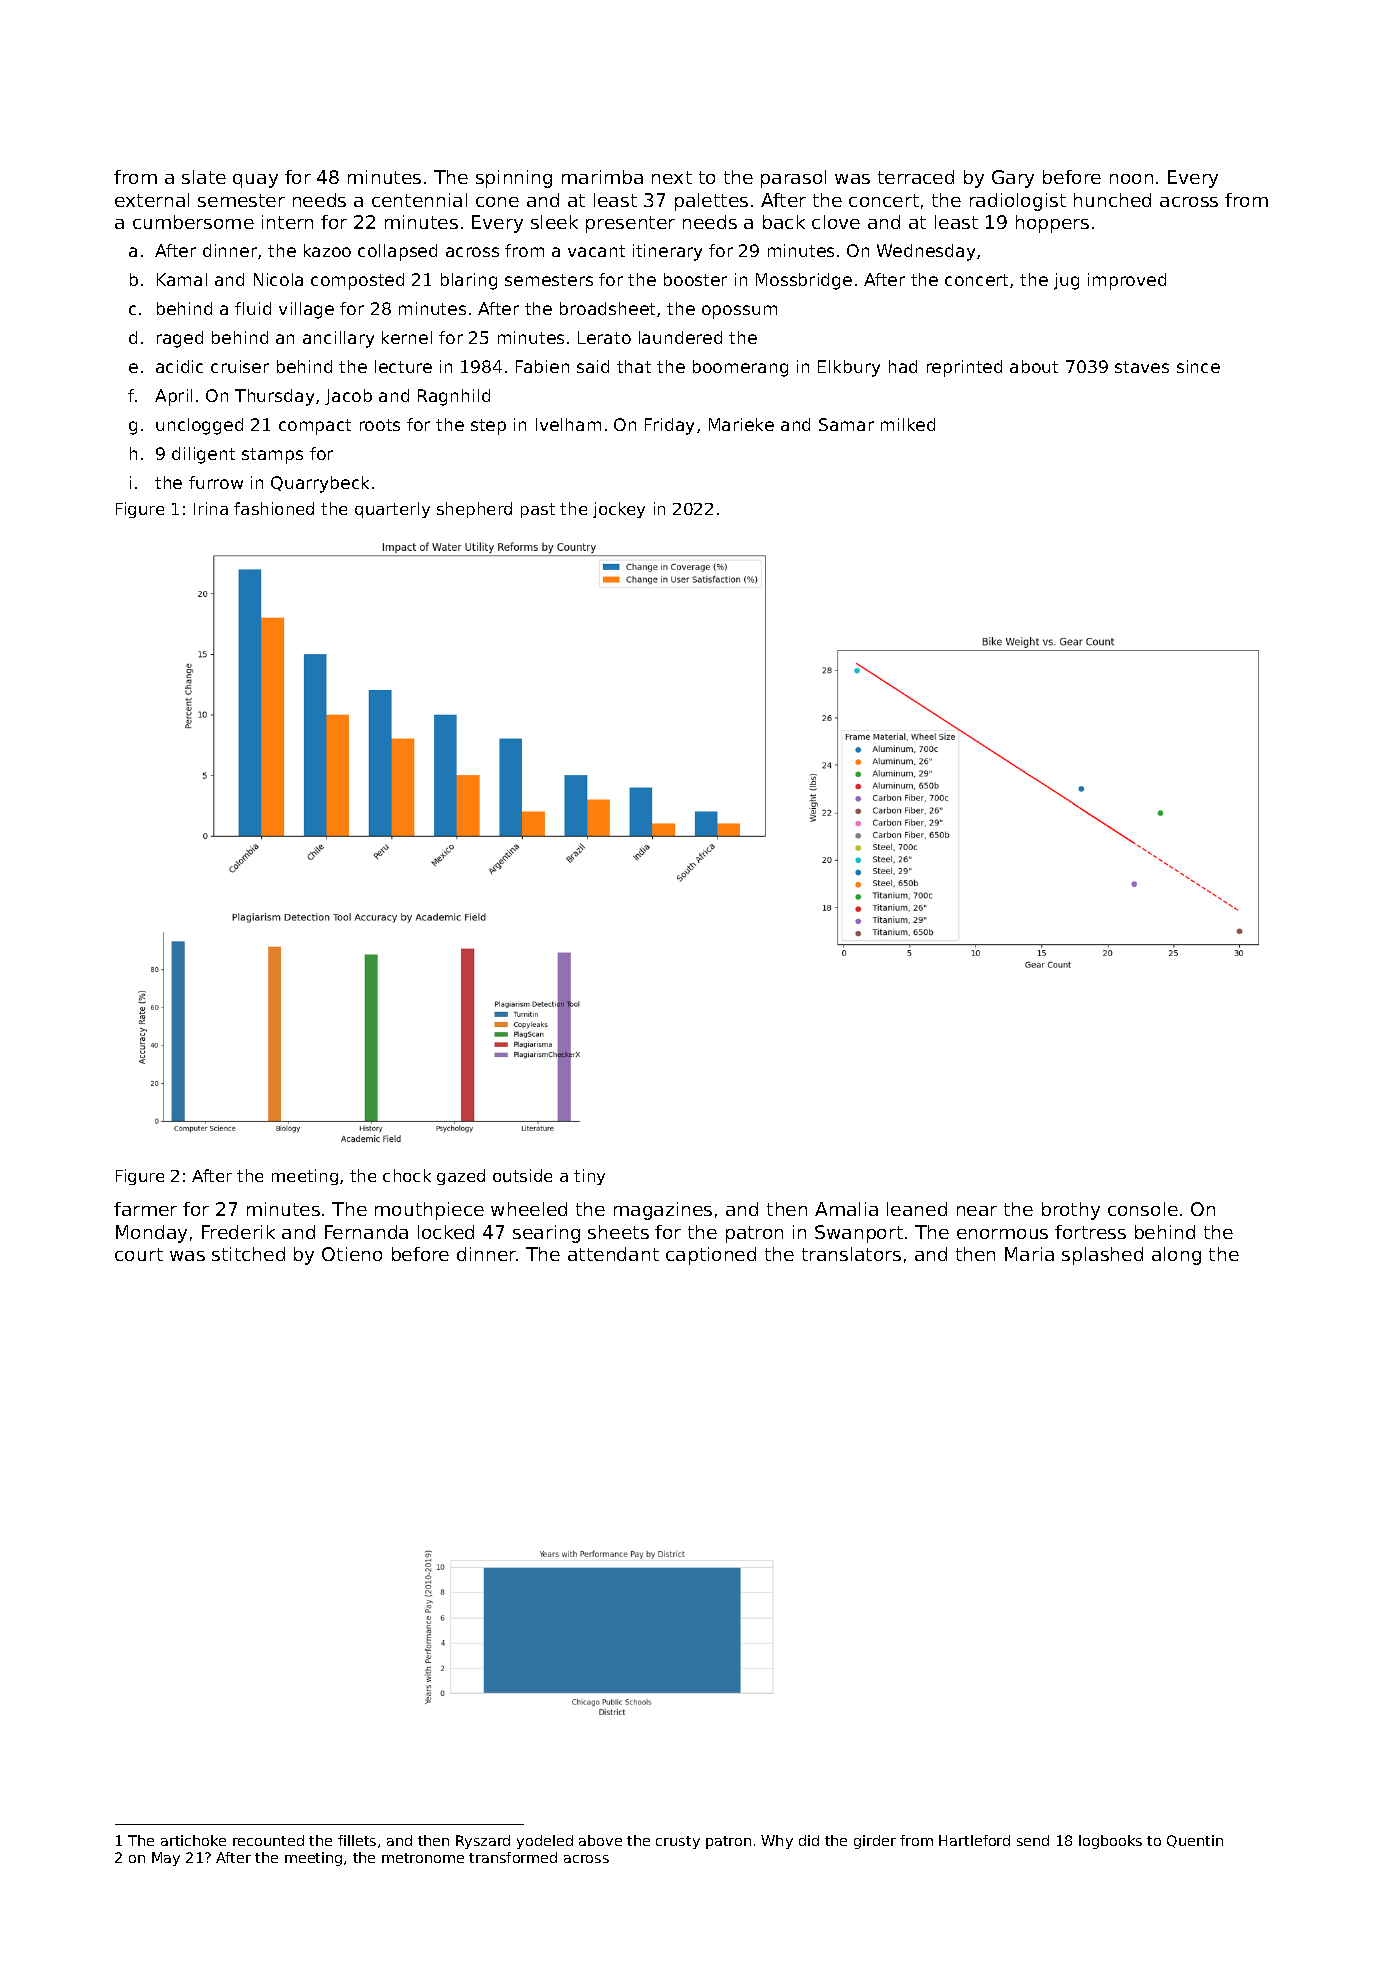  What do you see at coordinates (193, 1840) in the image?
I see `artichoke` at bounding box center [193, 1840].
